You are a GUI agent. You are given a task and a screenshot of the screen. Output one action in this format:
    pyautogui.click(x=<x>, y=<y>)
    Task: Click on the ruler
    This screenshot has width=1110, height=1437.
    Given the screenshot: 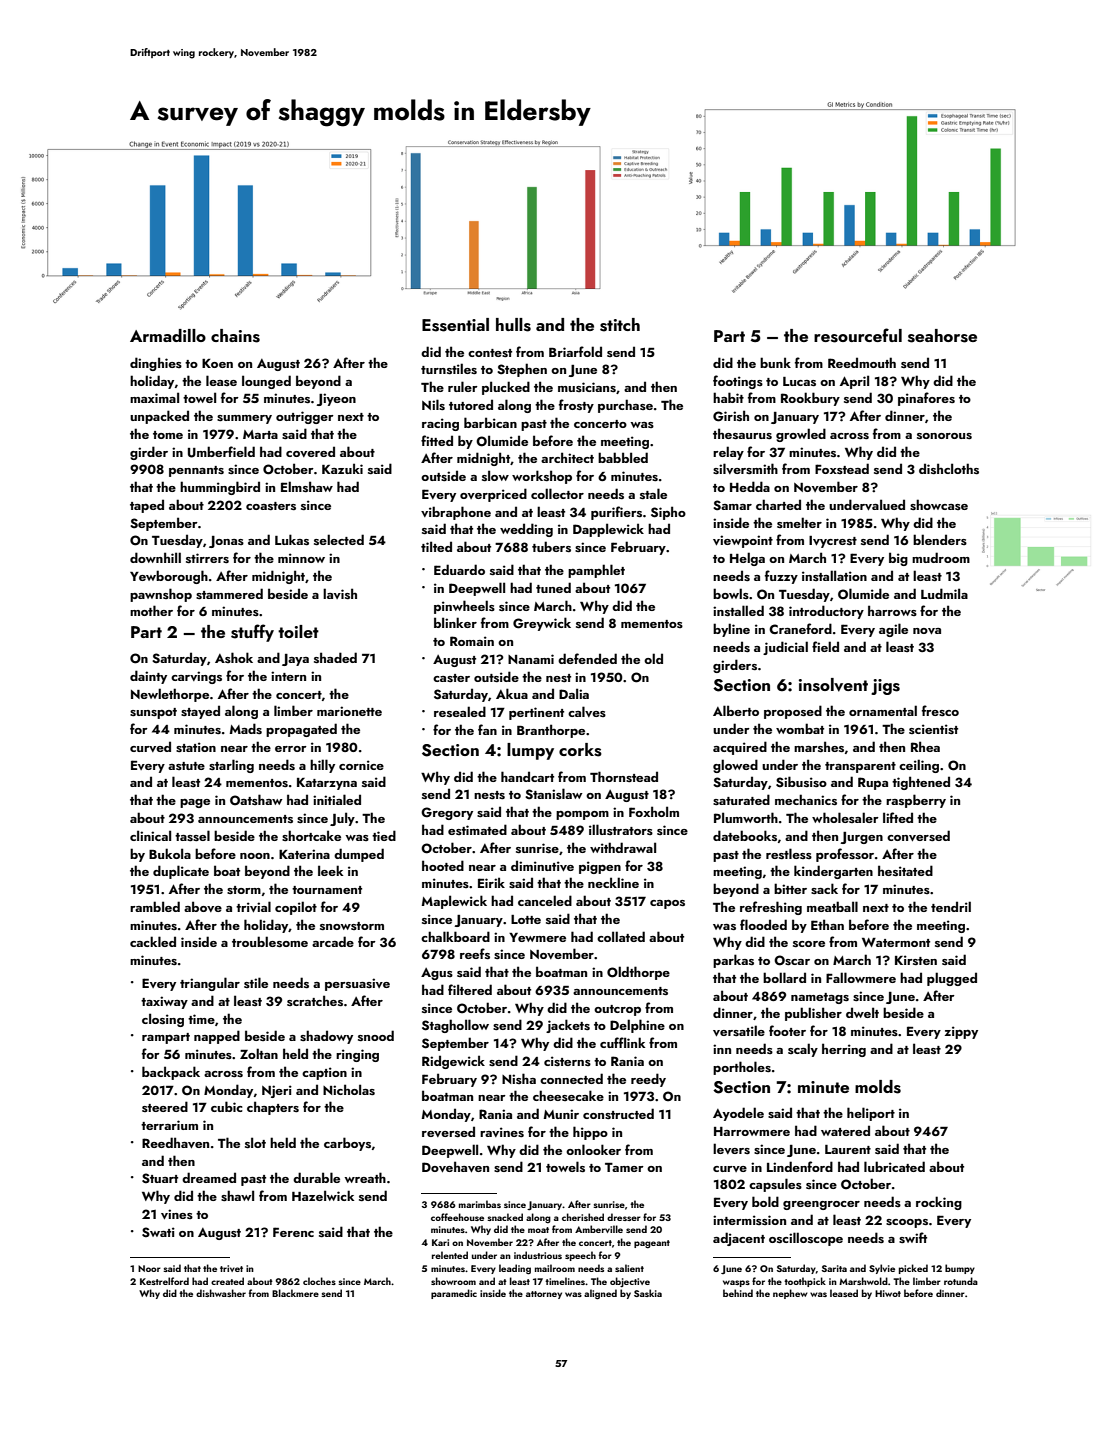 What is the action you would take?
    pyautogui.click(x=463, y=386)
